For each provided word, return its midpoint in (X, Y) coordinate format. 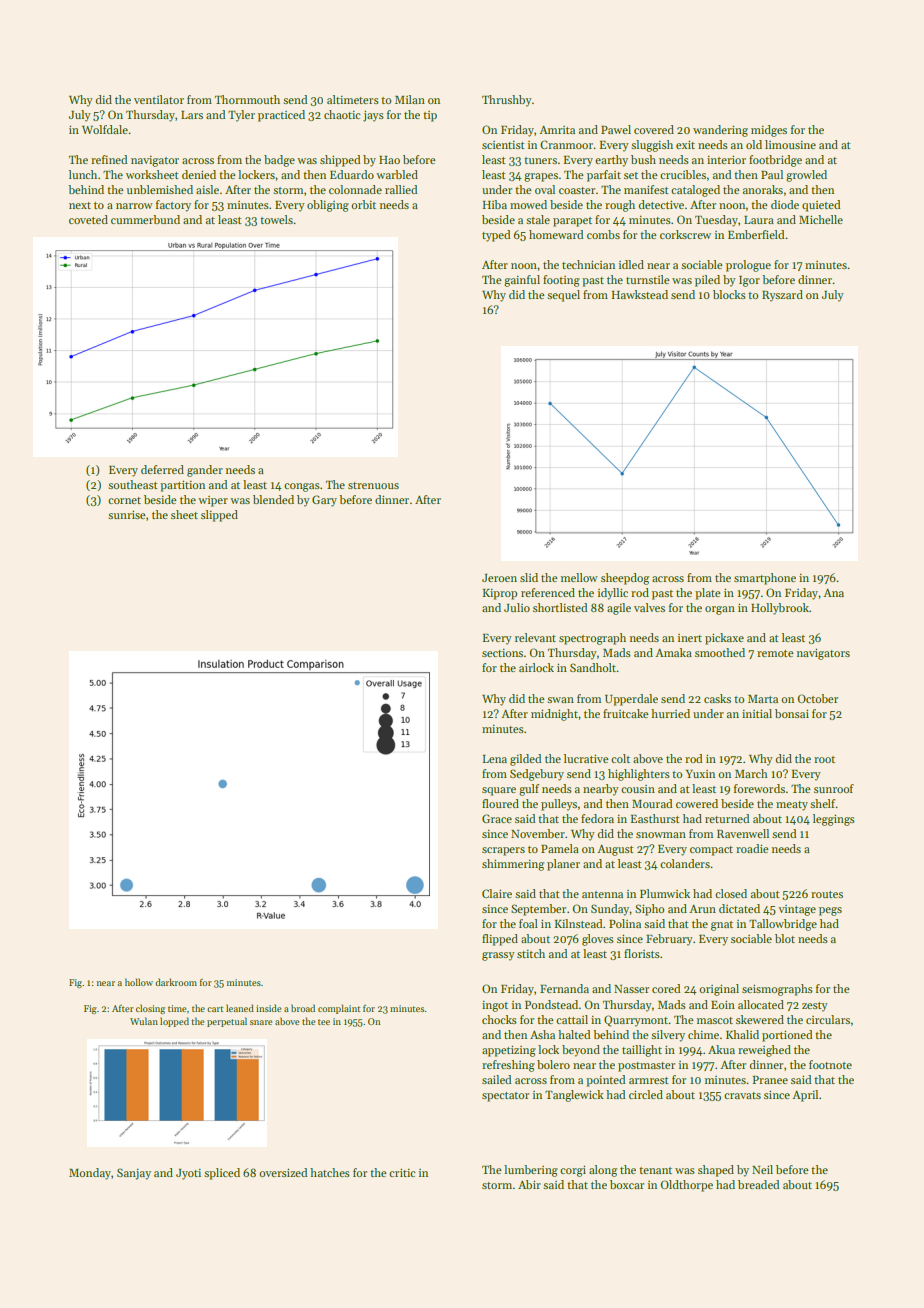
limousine (790, 144)
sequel (563, 296)
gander (205, 471)
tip (430, 116)
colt (620, 758)
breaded (758, 1184)
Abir (529, 1184)
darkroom (176, 982)
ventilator (159, 99)
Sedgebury (537, 775)
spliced (222, 1174)
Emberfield (756, 234)
